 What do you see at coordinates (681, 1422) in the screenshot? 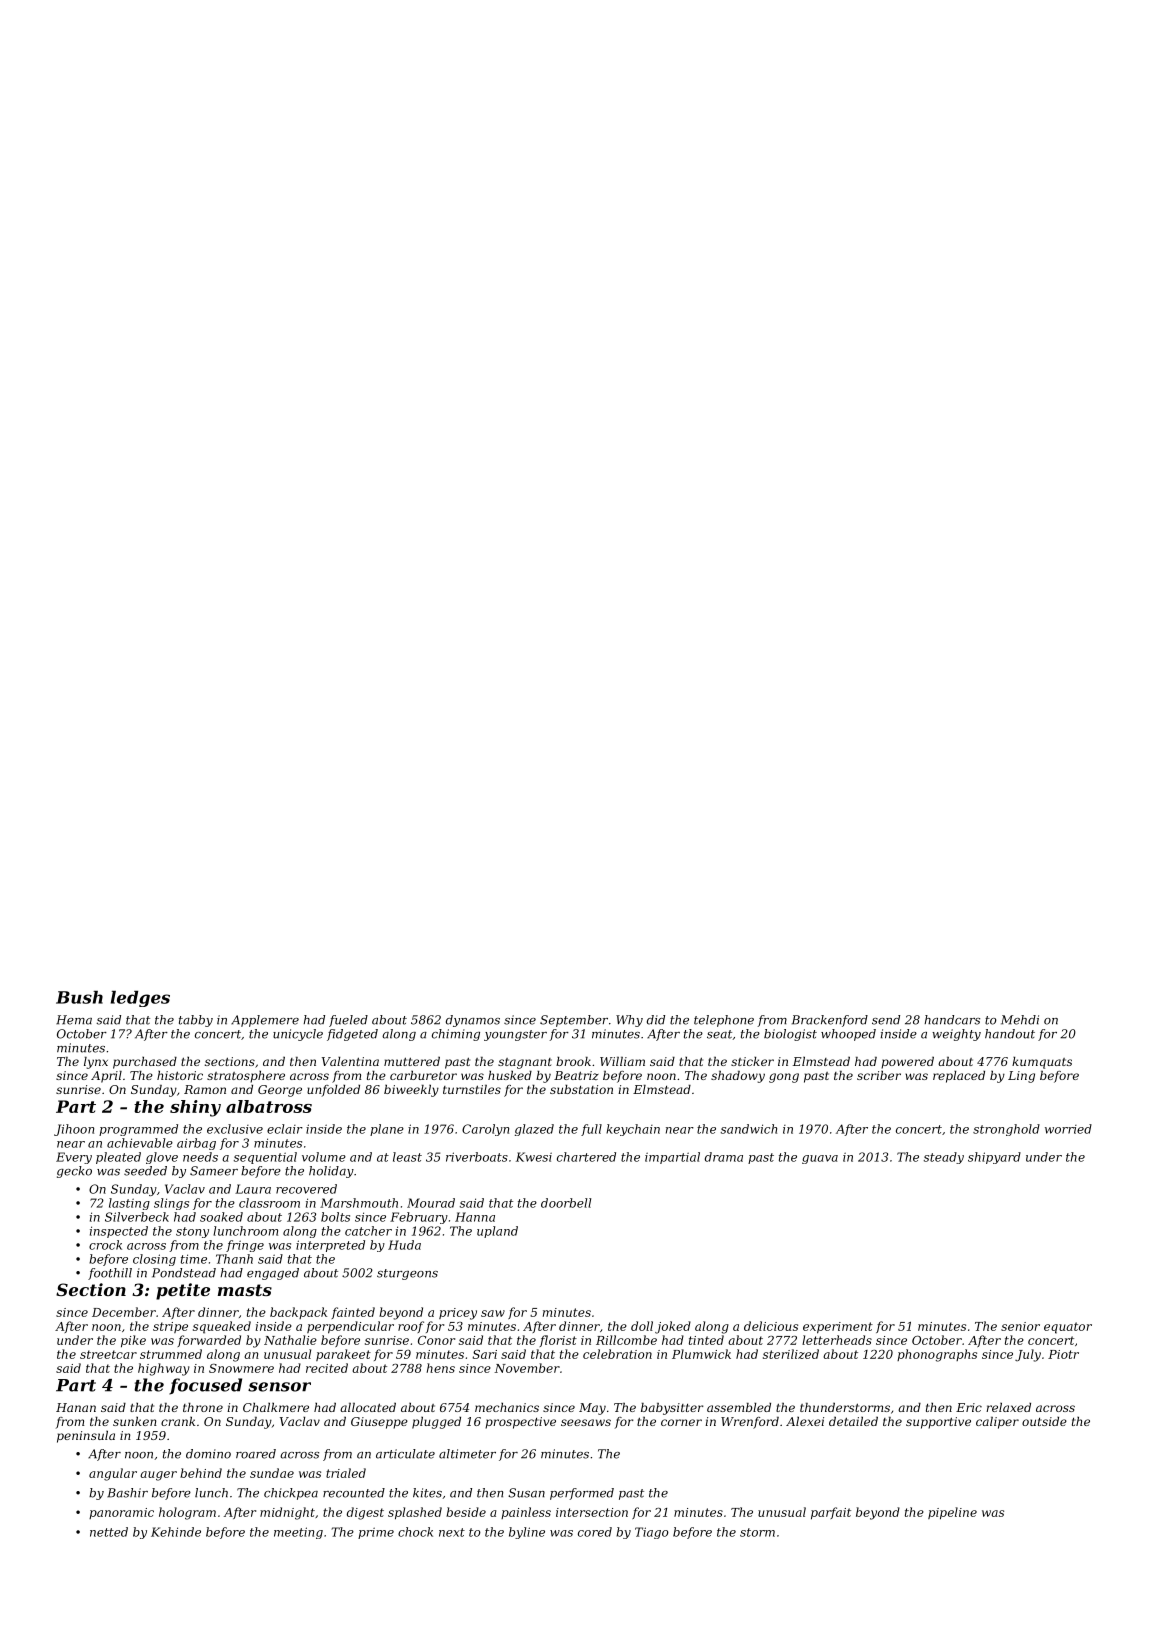
I see `corner` at bounding box center [681, 1422].
